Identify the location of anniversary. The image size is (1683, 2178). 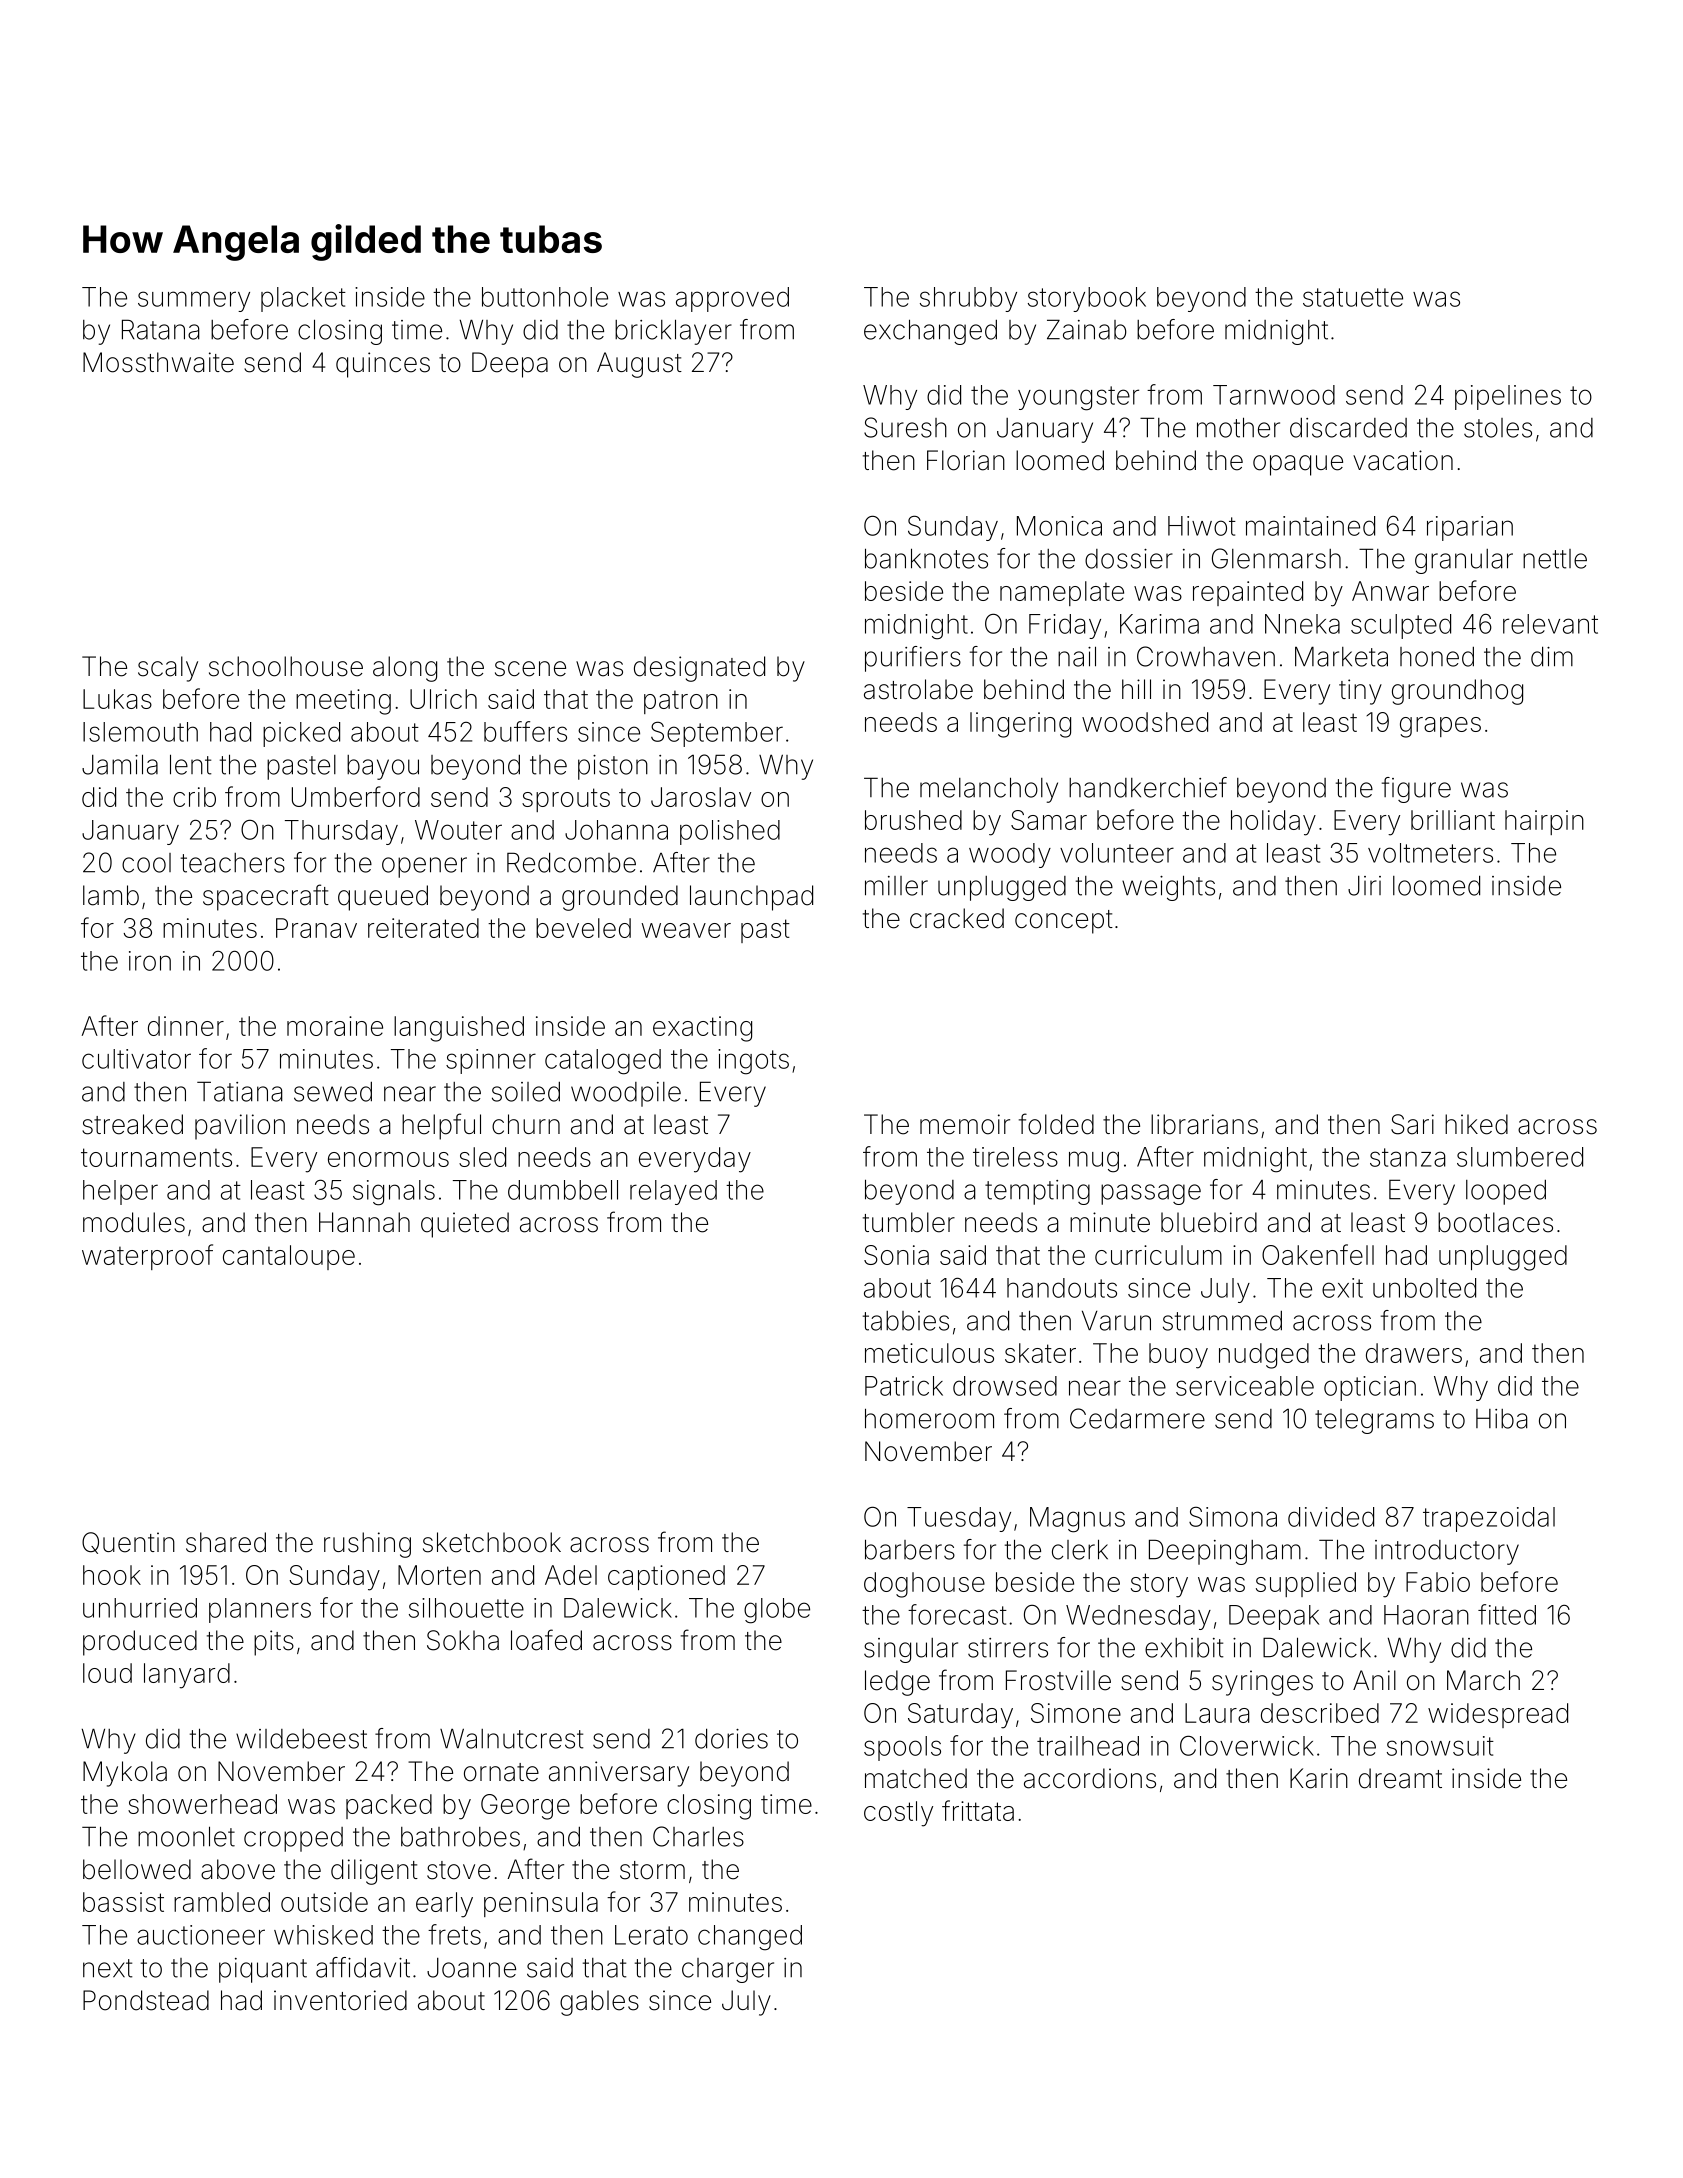
(619, 1774).
